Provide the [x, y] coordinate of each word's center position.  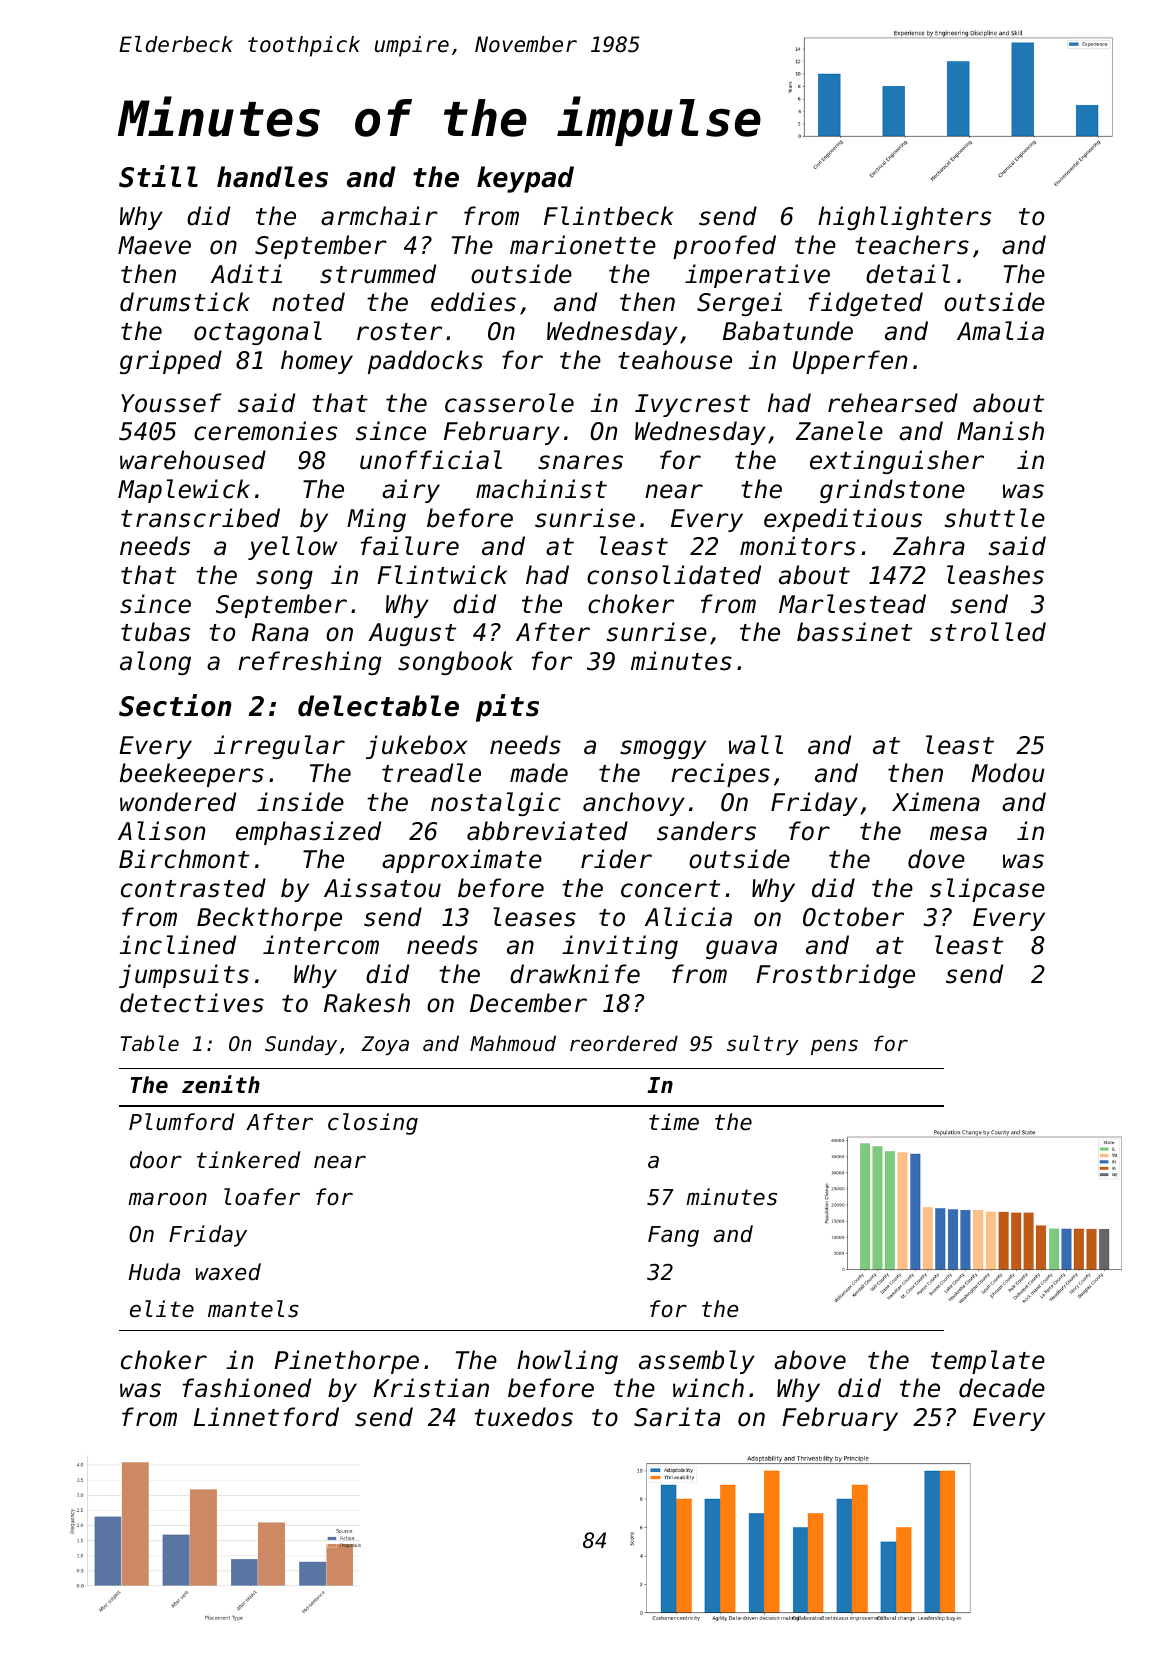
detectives [192, 1003]
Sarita [677, 1417]
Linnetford [266, 1417]
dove [936, 859]
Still [158, 176]
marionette [583, 245]
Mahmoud [513, 1043]
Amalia [1000, 331]
